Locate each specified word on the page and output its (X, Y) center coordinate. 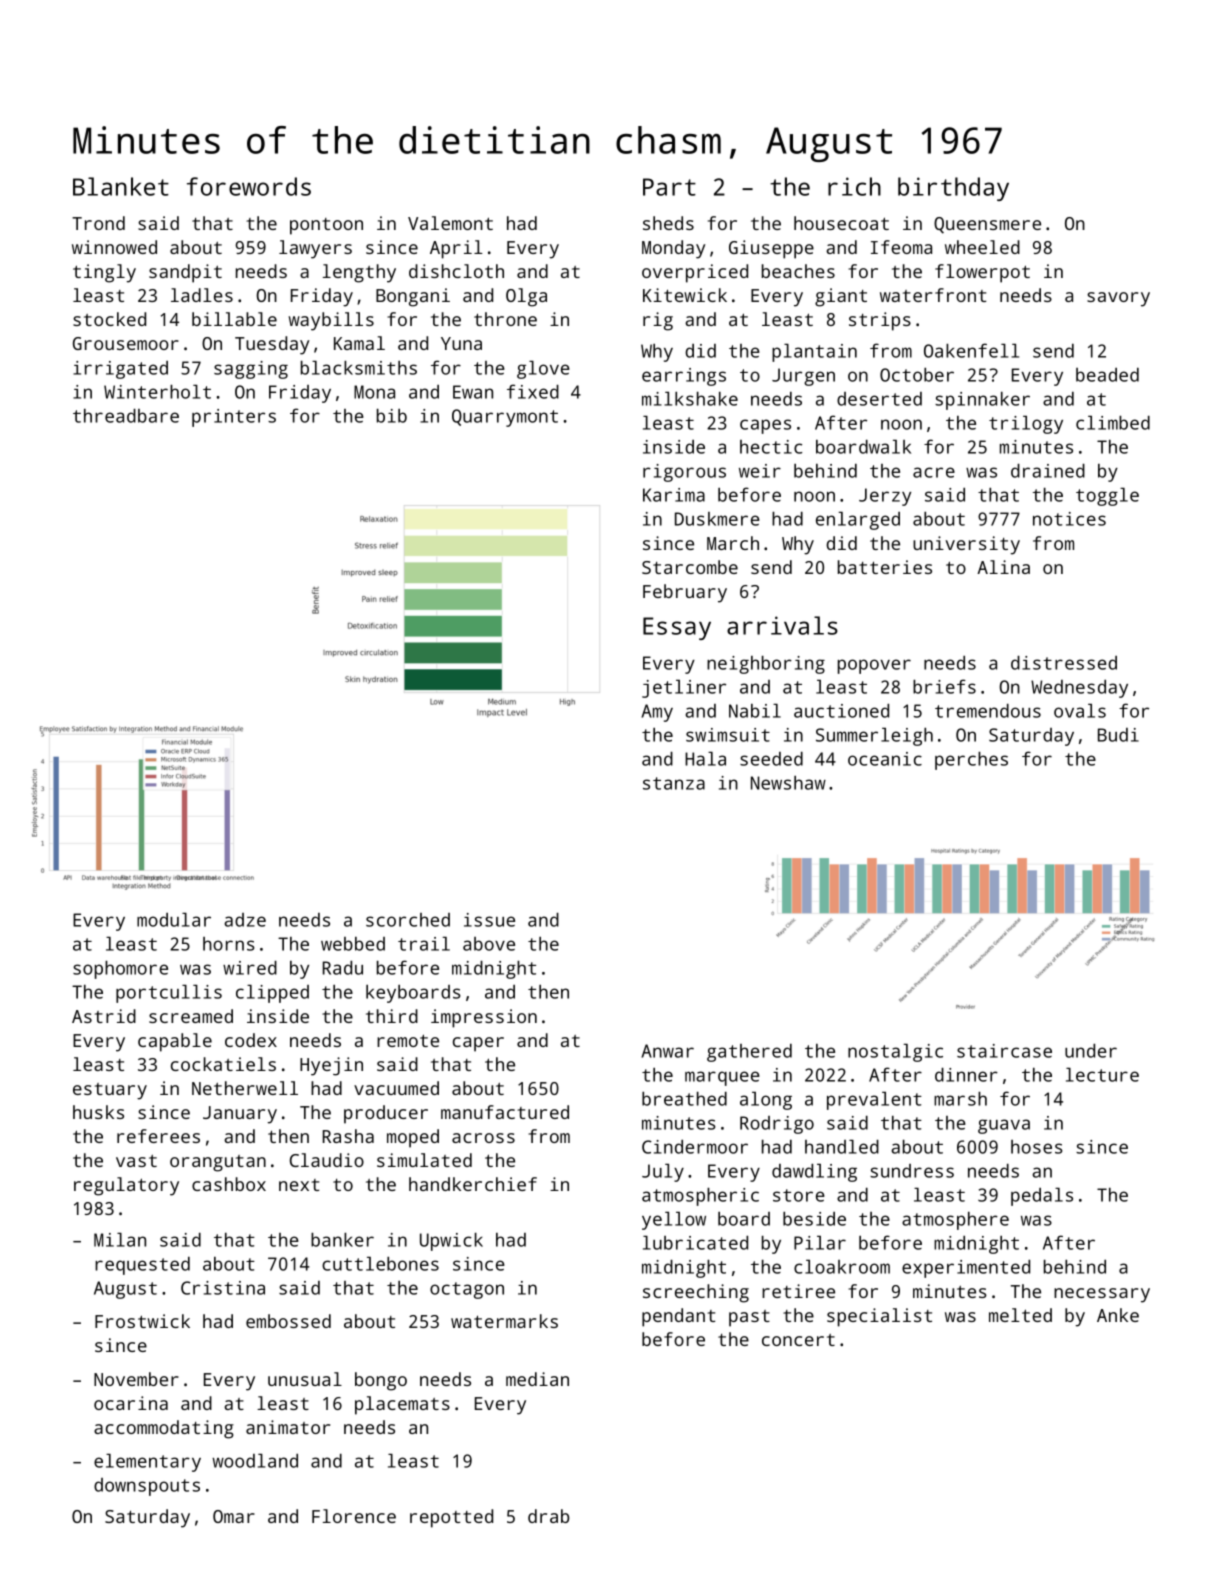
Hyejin (331, 1066)
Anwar (667, 1051)
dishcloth (456, 271)
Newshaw (788, 783)
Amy (657, 713)
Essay (677, 628)
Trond (98, 223)
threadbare (126, 416)
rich (854, 186)
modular (174, 920)
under (1091, 1051)
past (749, 1318)
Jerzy (885, 497)
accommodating (164, 1429)
